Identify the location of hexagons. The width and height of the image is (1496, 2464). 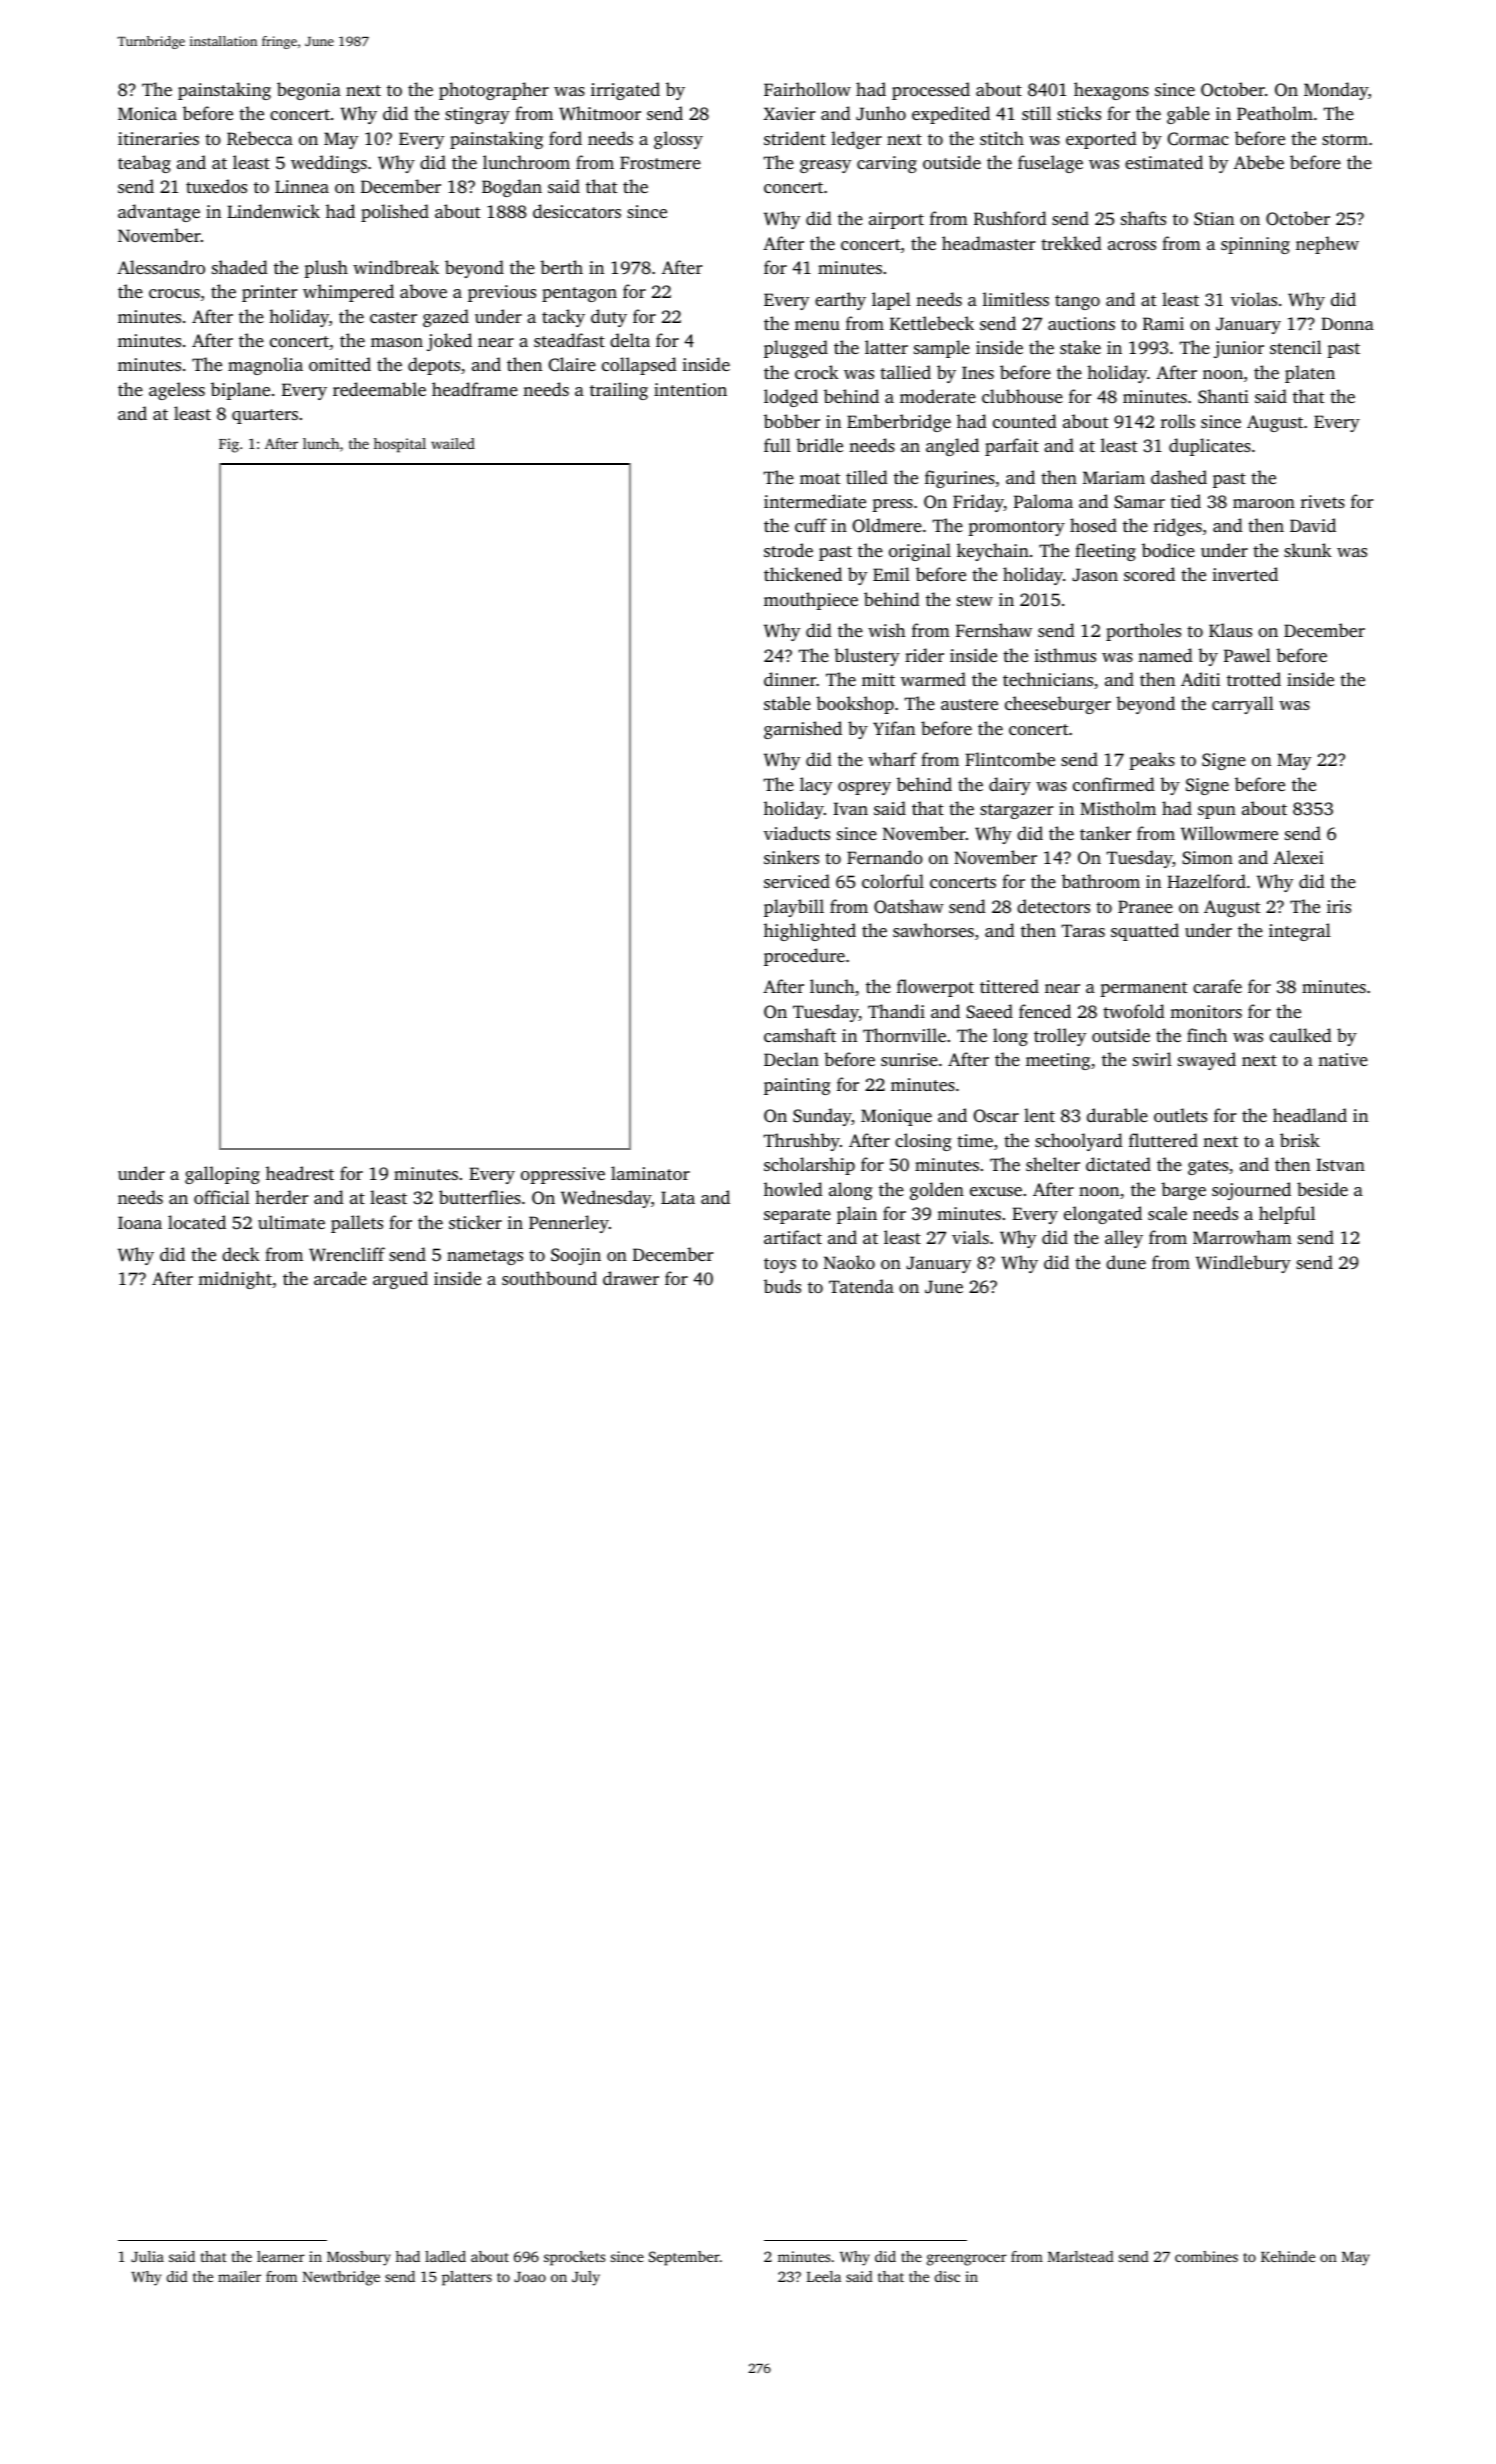
(1111, 91).
